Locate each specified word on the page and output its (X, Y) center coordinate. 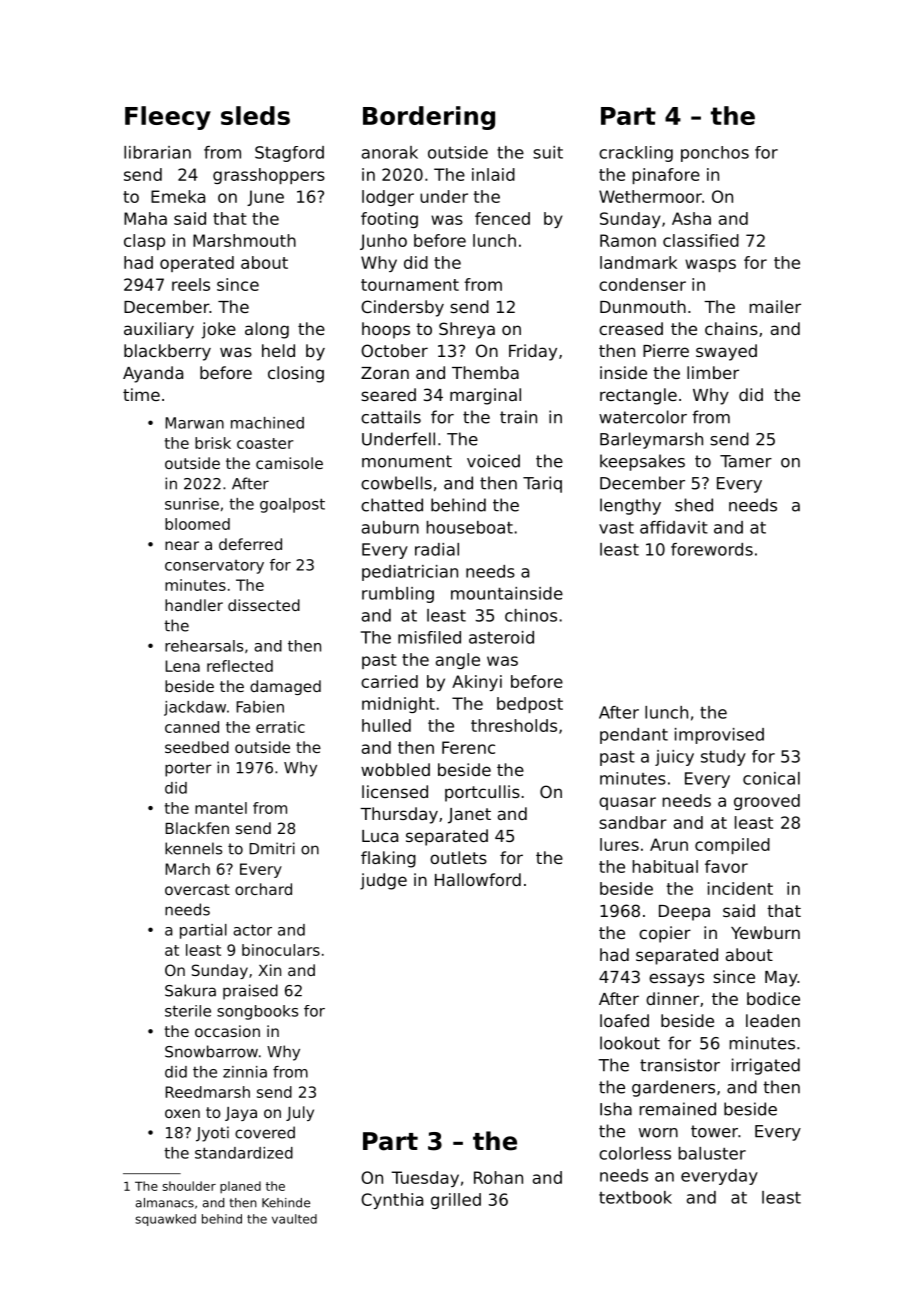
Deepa (684, 913)
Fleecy (168, 118)
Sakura (190, 990)
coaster (265, 443)
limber (713, 372)
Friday (533, 352)
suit (548, 152)
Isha (616, 1109)
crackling (636, 154)
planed (240, 1187)
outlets (458, 857)
